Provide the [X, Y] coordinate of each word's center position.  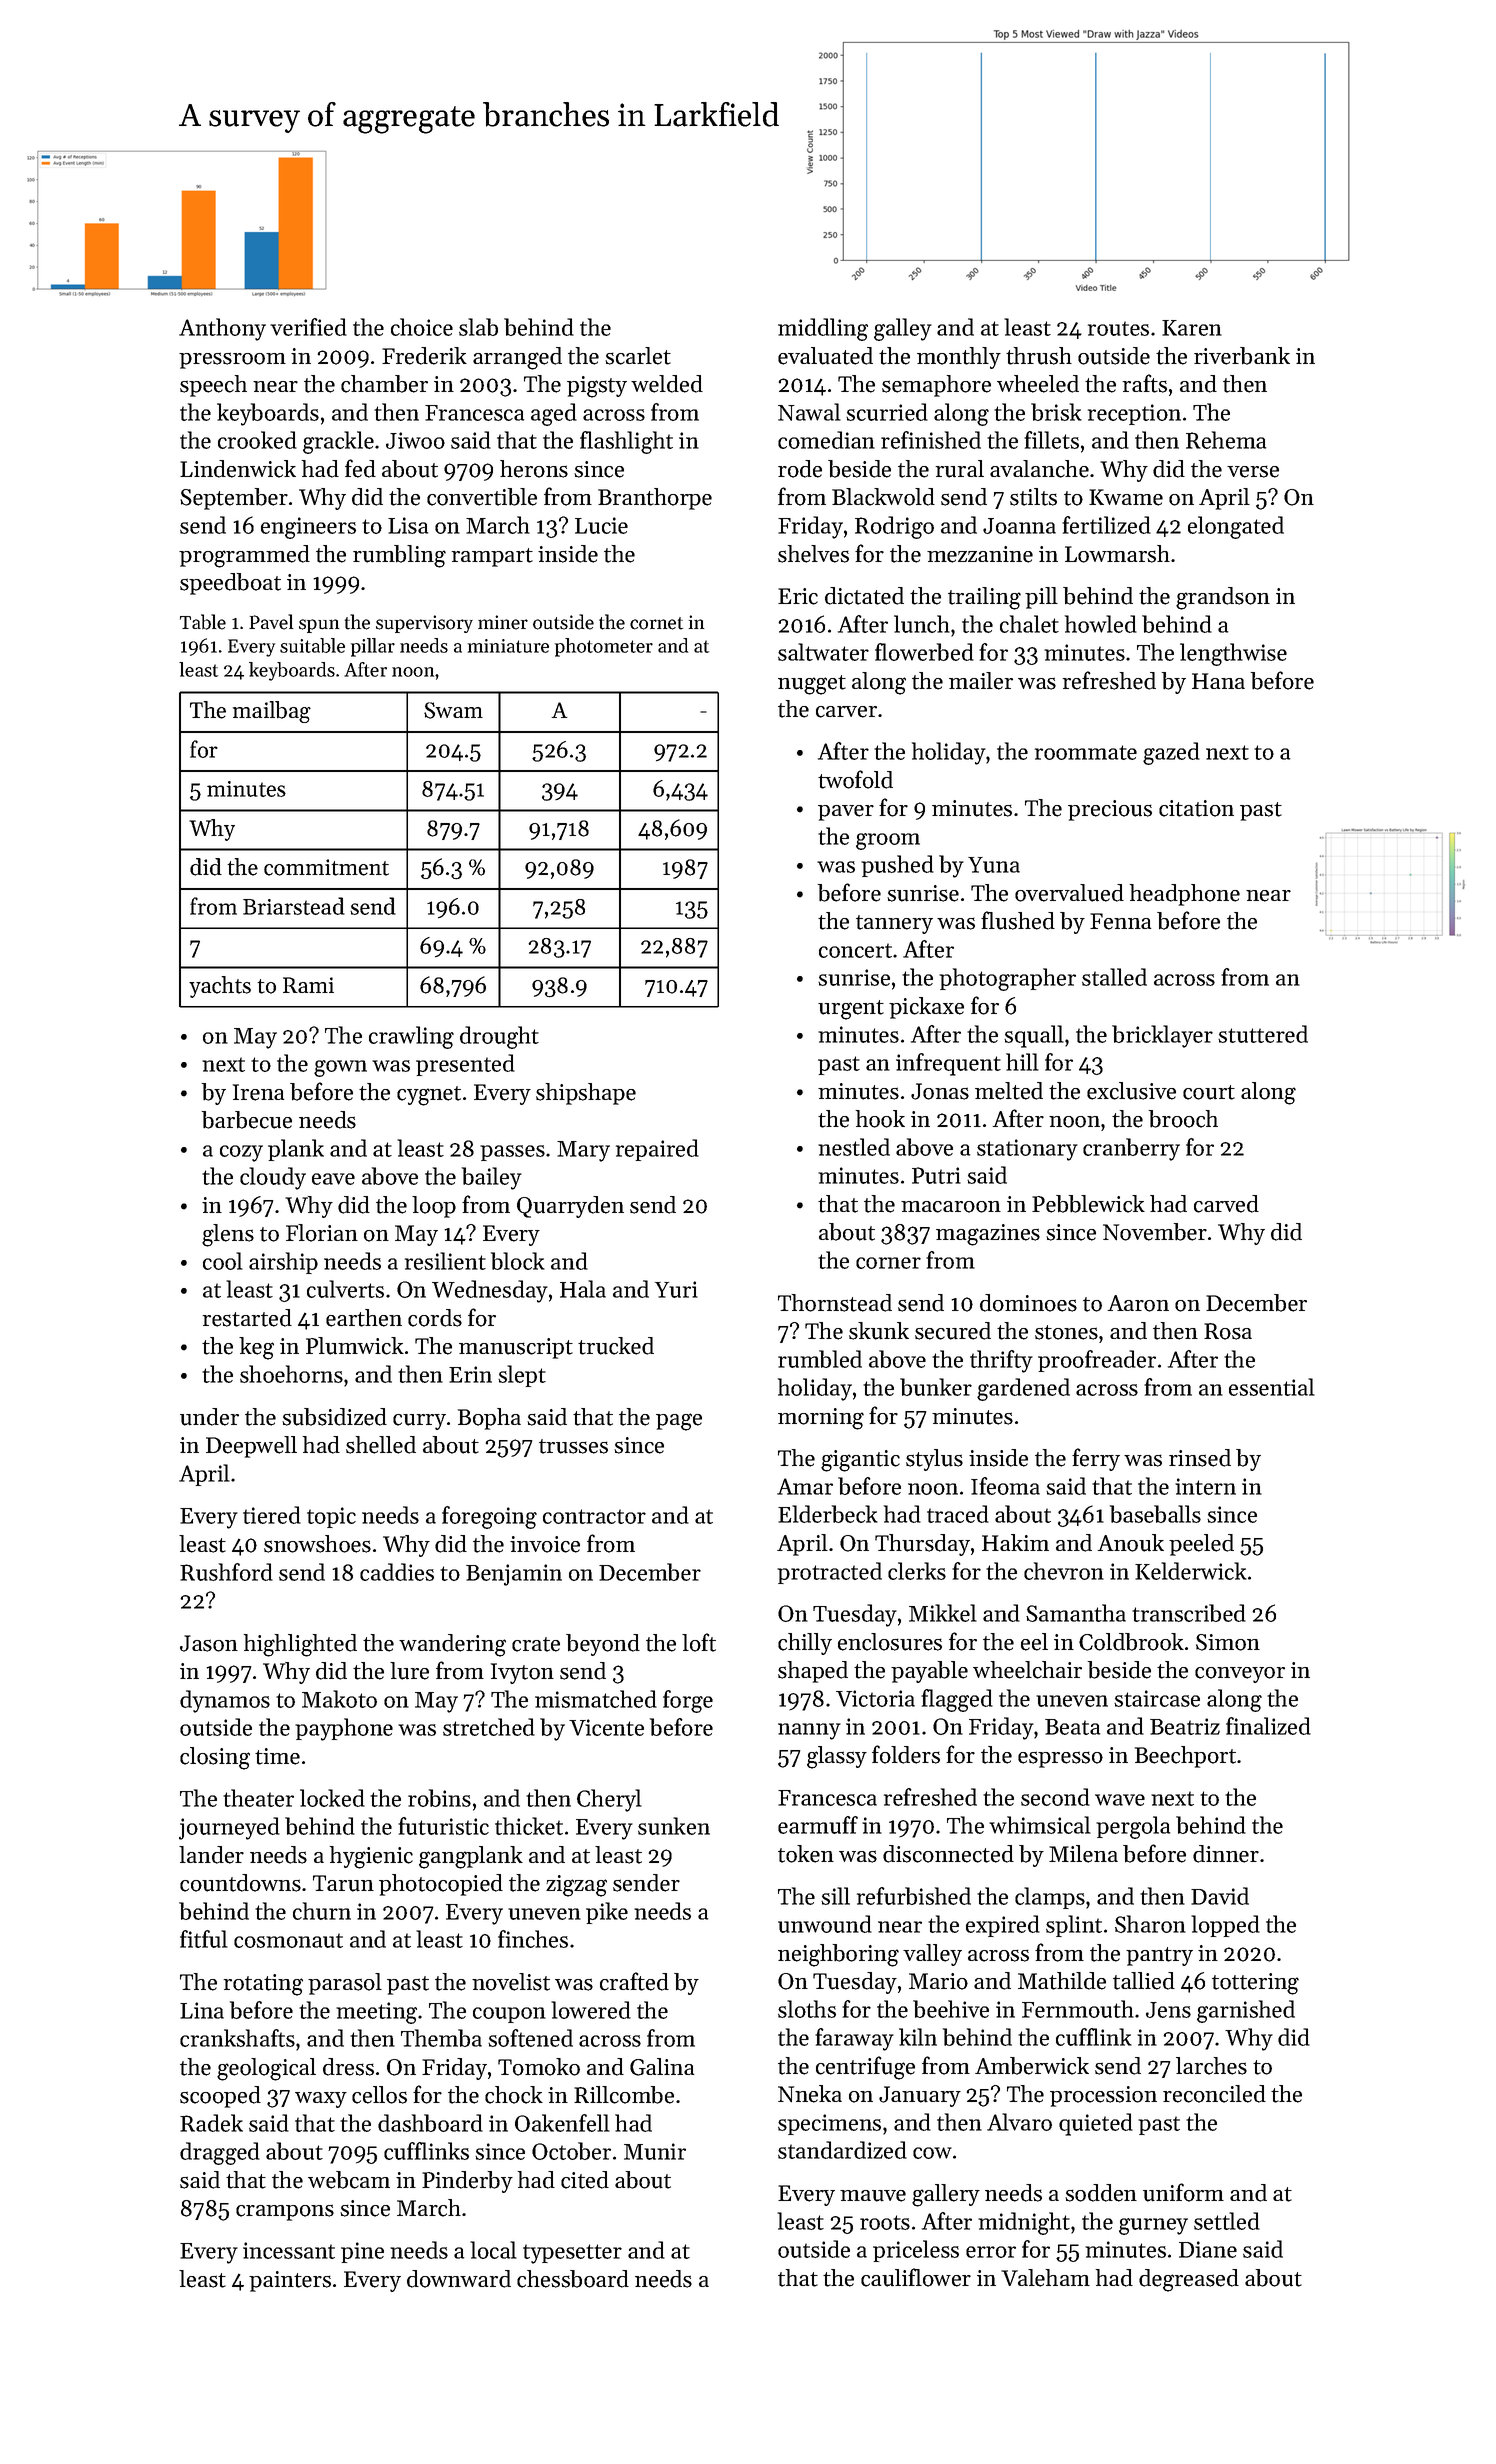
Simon [1228, 1642]
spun [319, 626]
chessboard [573, 2279]
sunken [674, 1826]
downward [459, 2279]
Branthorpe [655, 499]
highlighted [300, 1645]
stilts [1033, 497]
